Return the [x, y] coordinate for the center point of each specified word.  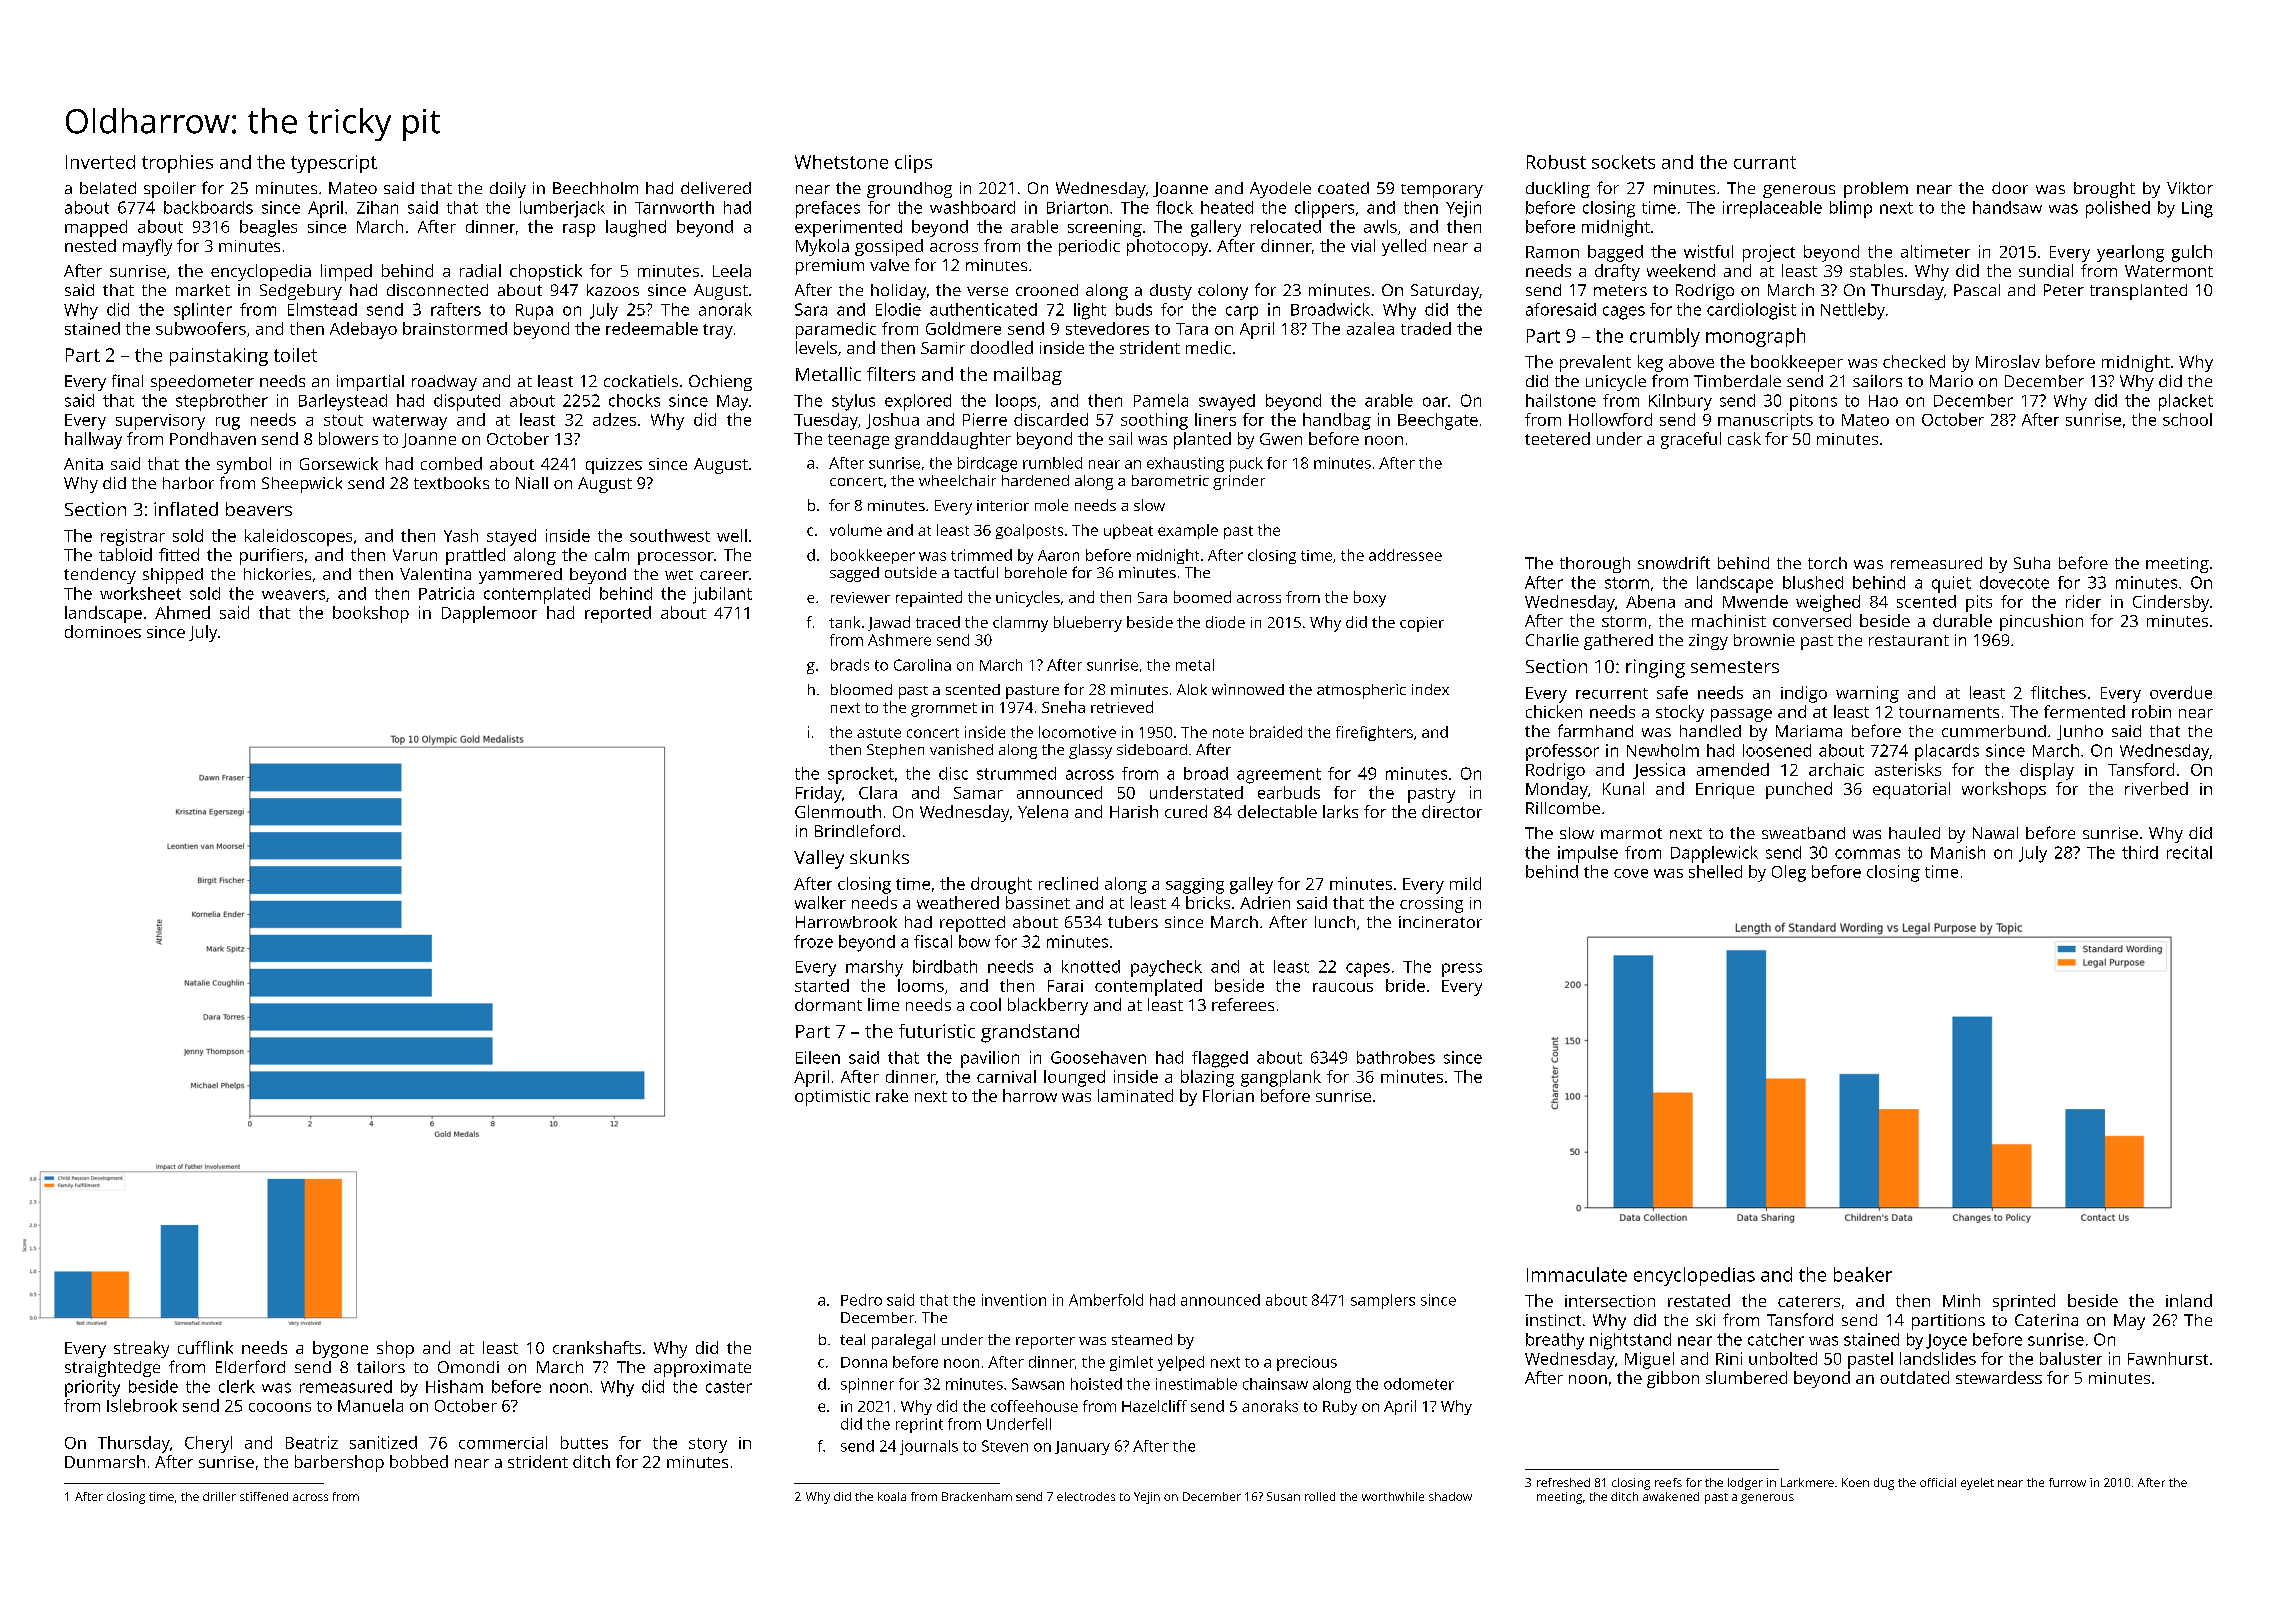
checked [1914, 361]
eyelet [1977, 1484]
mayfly [147, 247]
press [1462, 970]
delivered [716, 188]
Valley [819, 859]
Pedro [861, 1300]
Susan [1283, 1496]
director [1452, 811]
